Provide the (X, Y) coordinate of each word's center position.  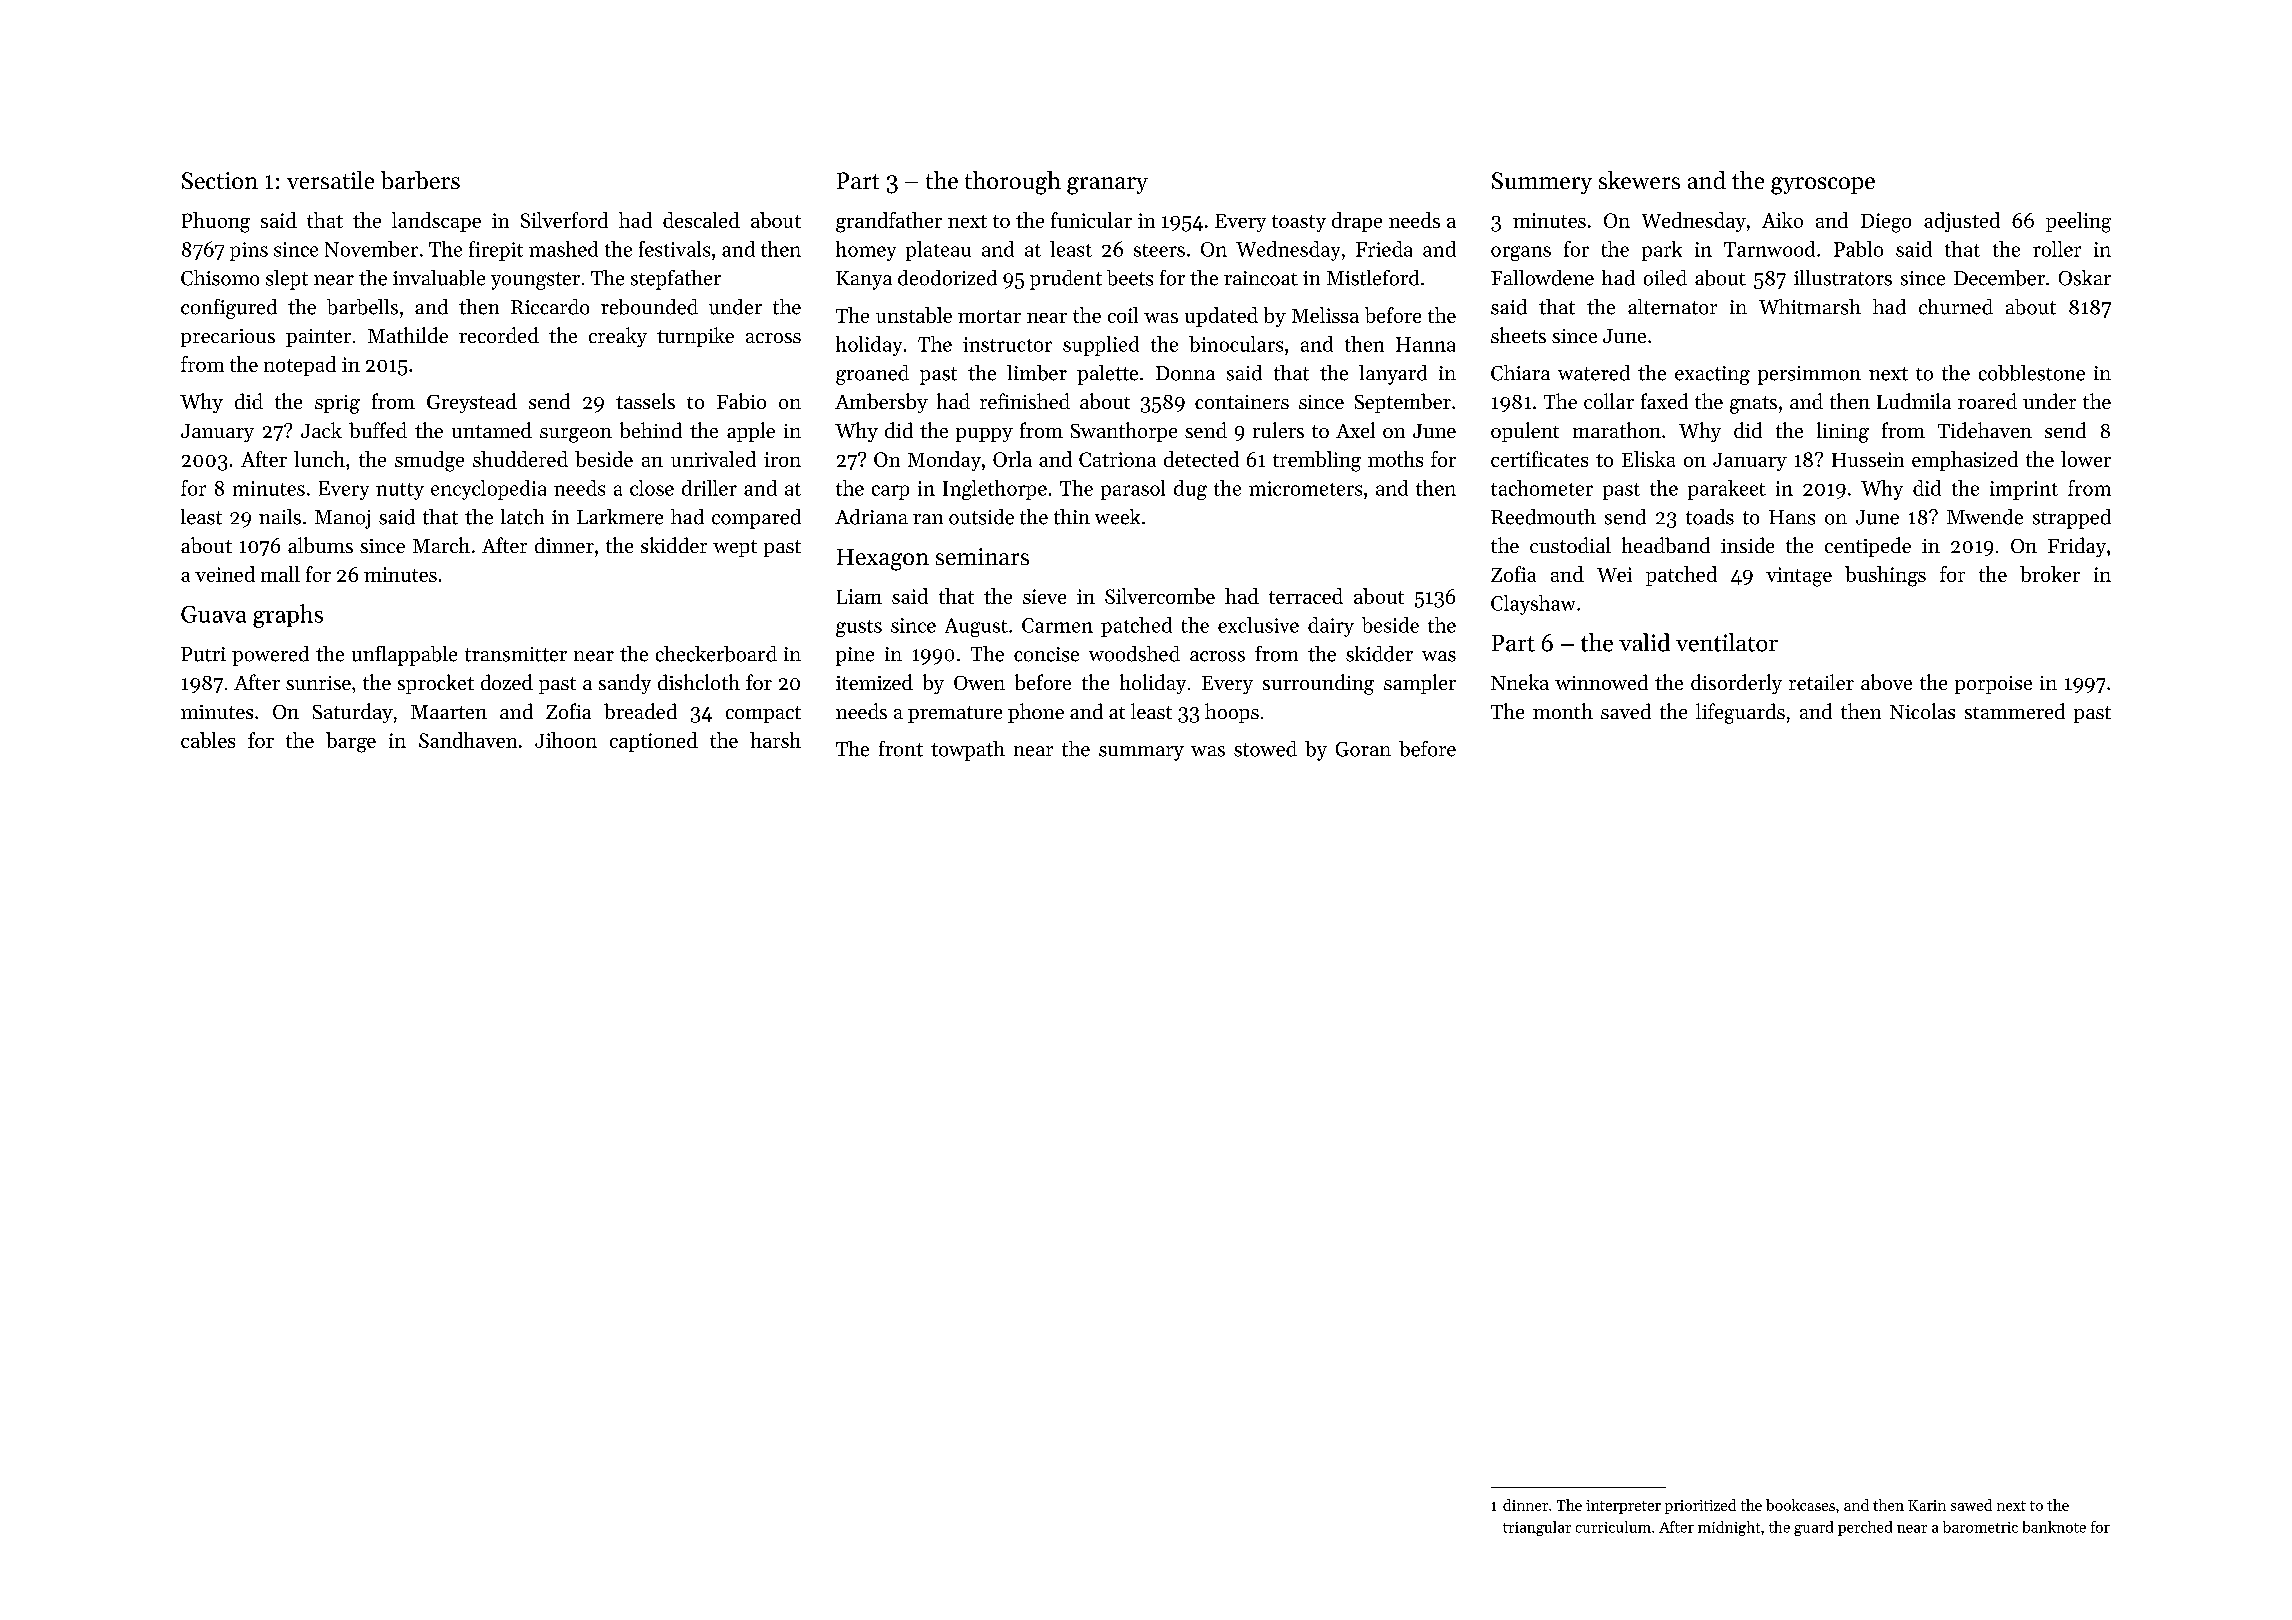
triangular (1537, 1528)
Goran (1363, 749)
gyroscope (1823, 186)
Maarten (449, 712)
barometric (1980, 1527)
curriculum (1613, 1527)
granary (1107, 186)
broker (2050, 574)
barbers (420, 180)
